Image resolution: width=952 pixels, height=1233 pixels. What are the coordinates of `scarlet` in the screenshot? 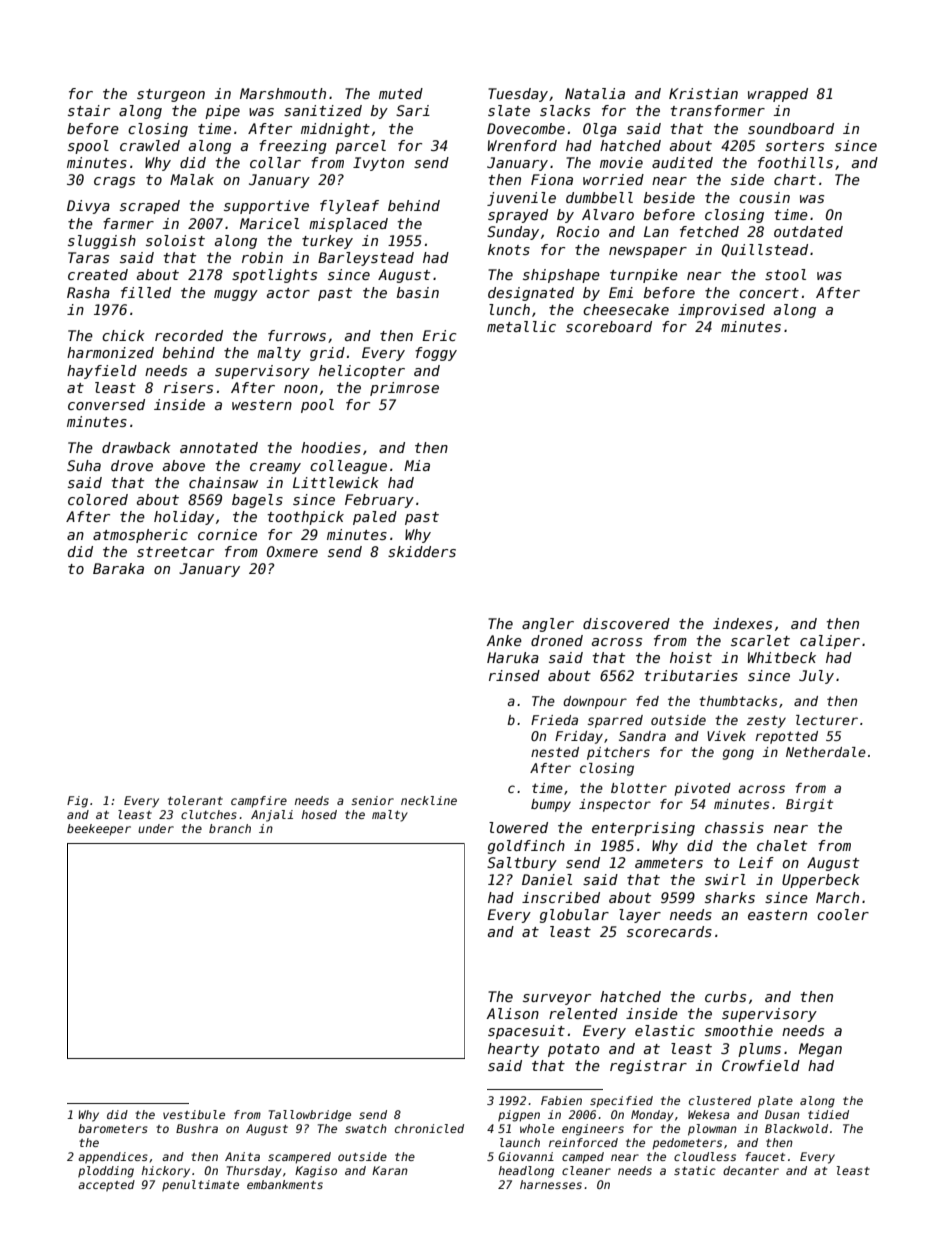 It's located at (760, 640).
